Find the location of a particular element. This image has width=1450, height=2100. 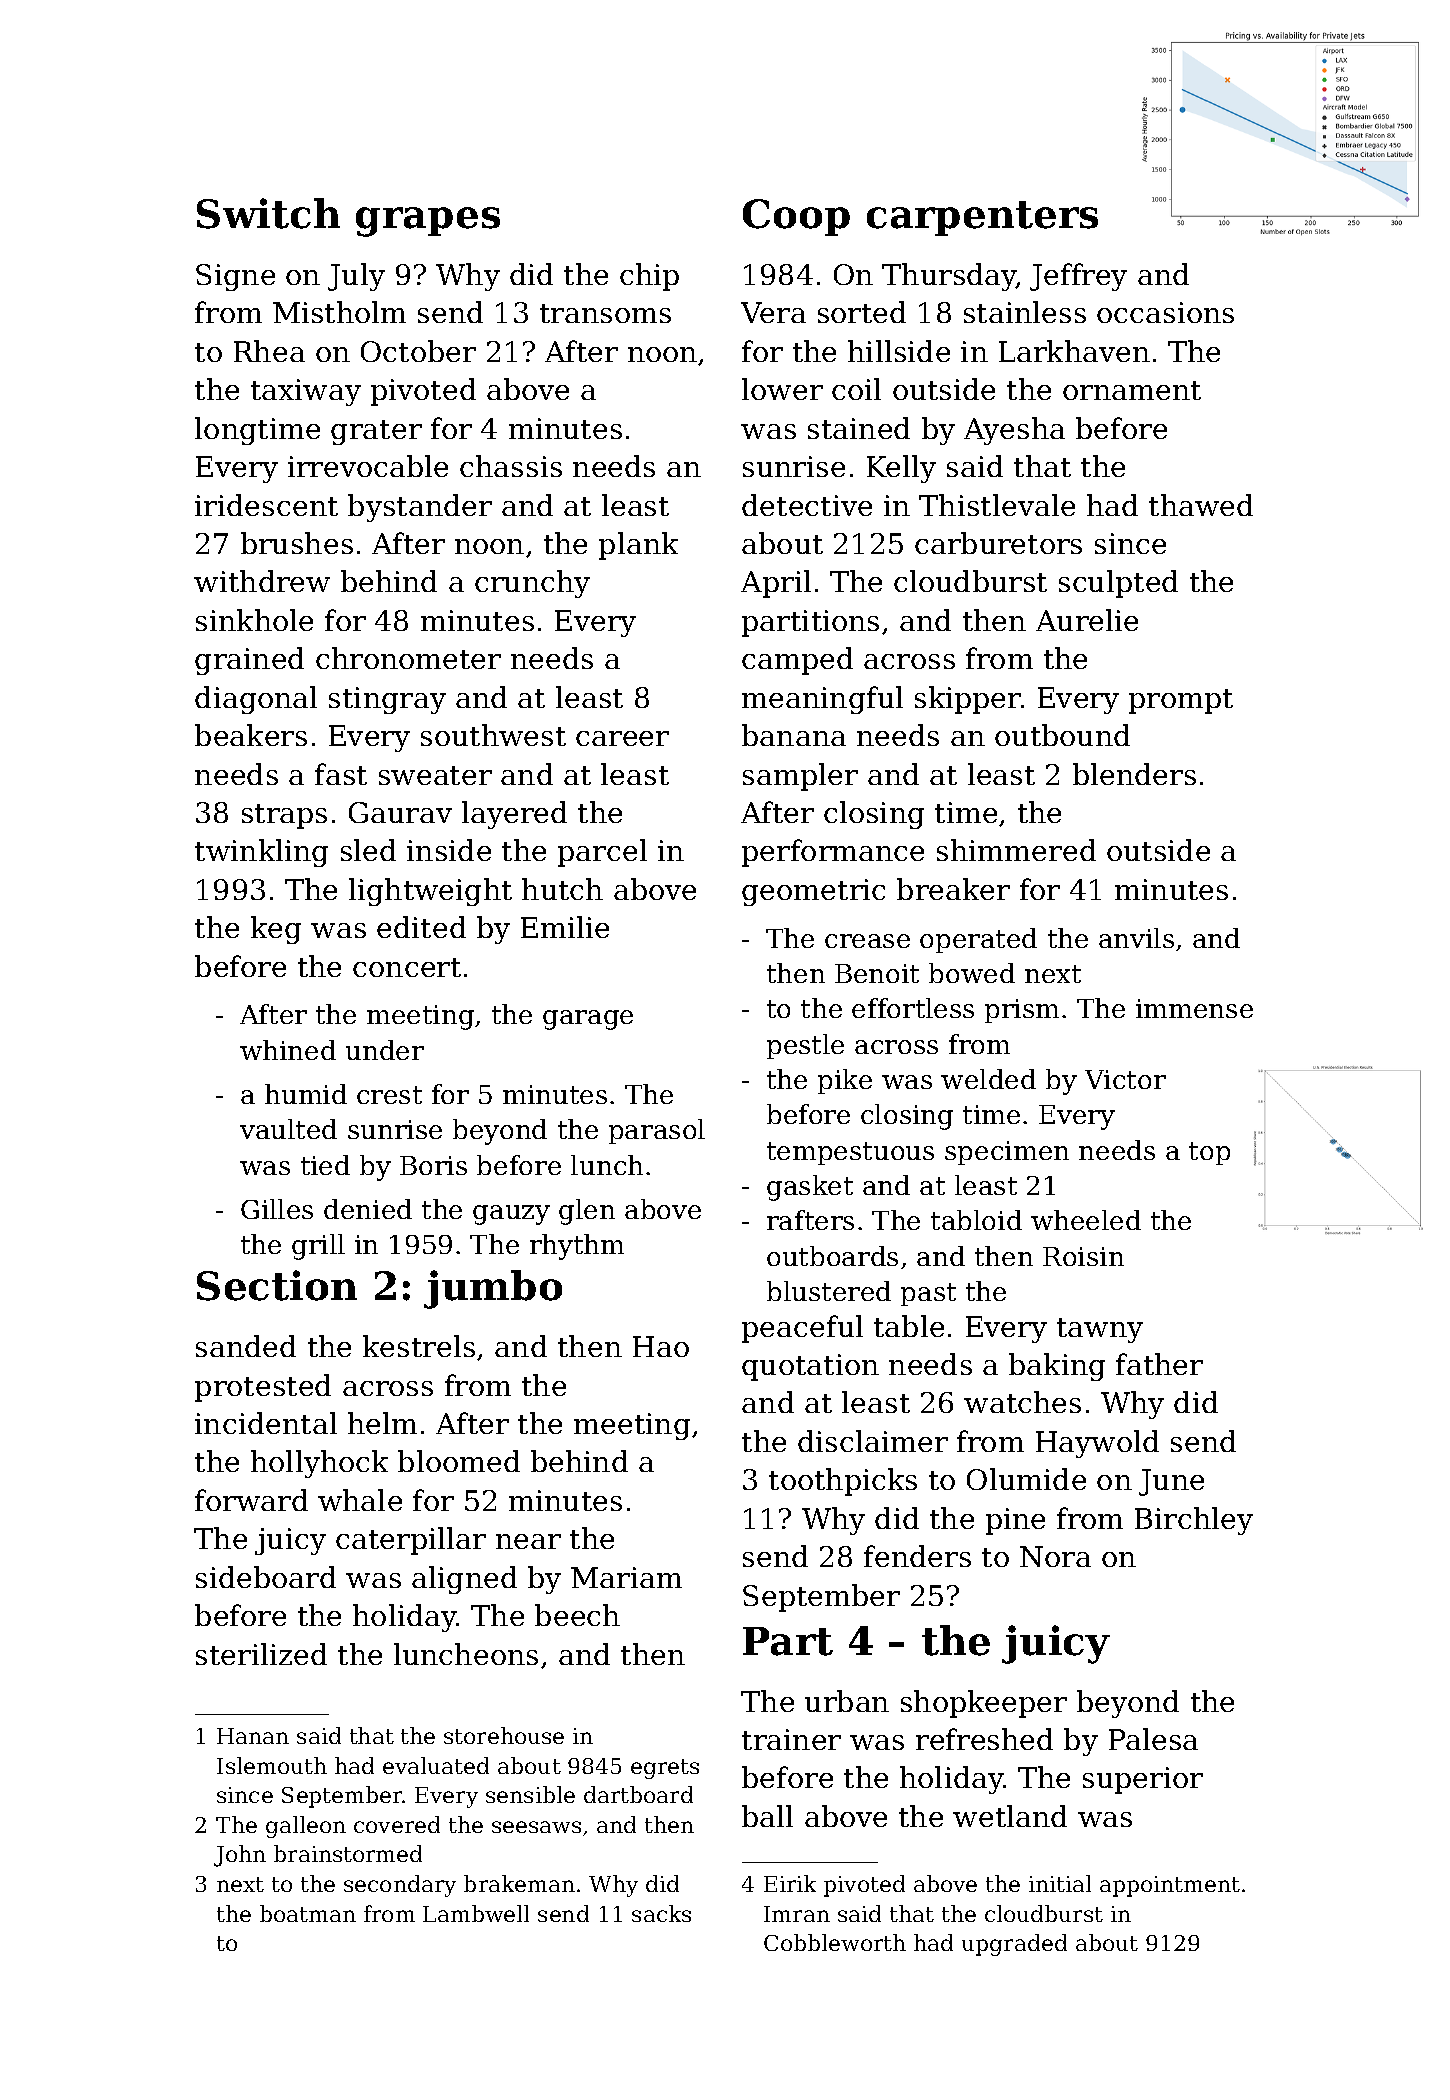

transoms is located at coordinates (605, 313).
